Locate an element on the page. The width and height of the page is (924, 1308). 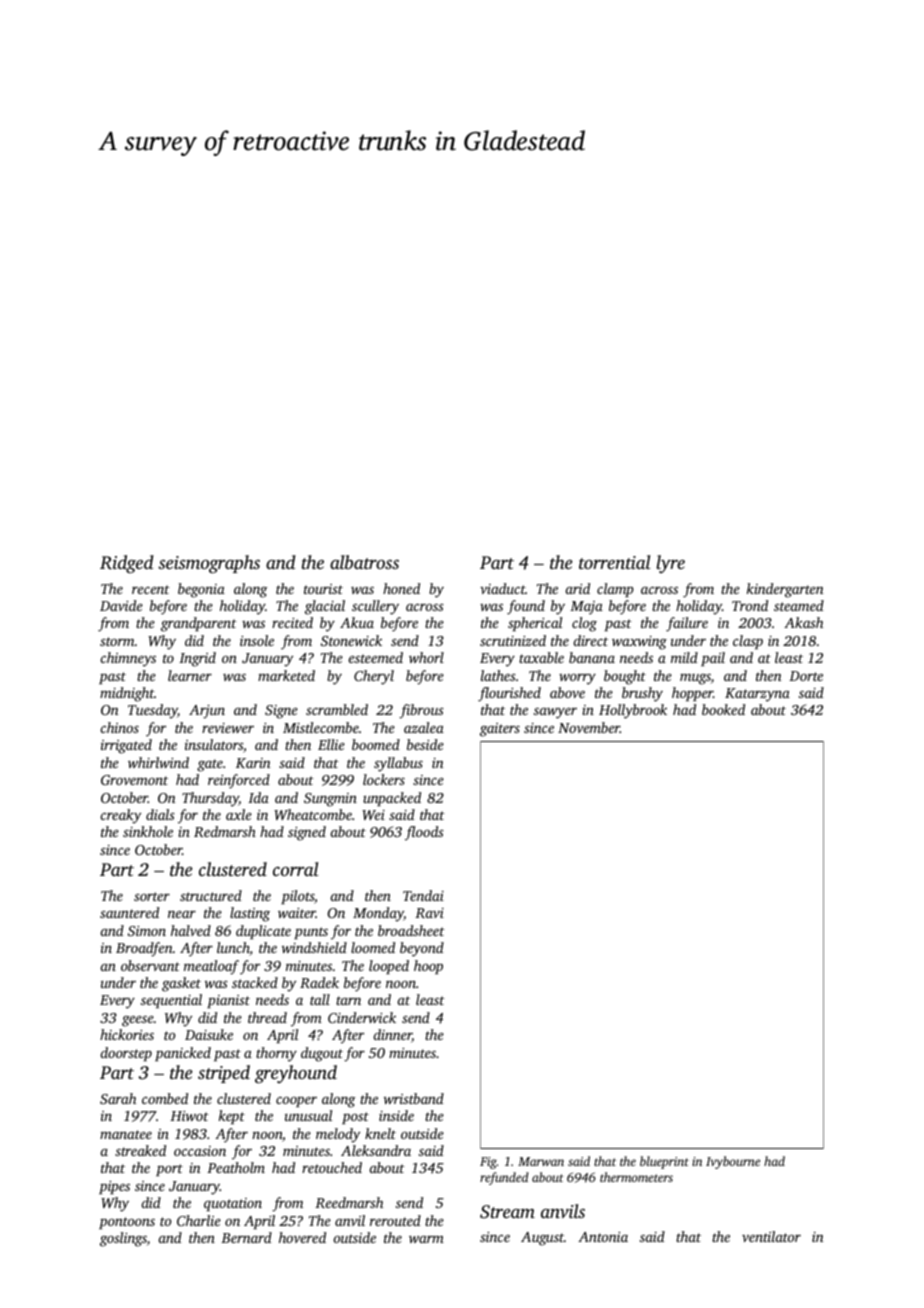
gaiters is located at coordinates (500, 730).
